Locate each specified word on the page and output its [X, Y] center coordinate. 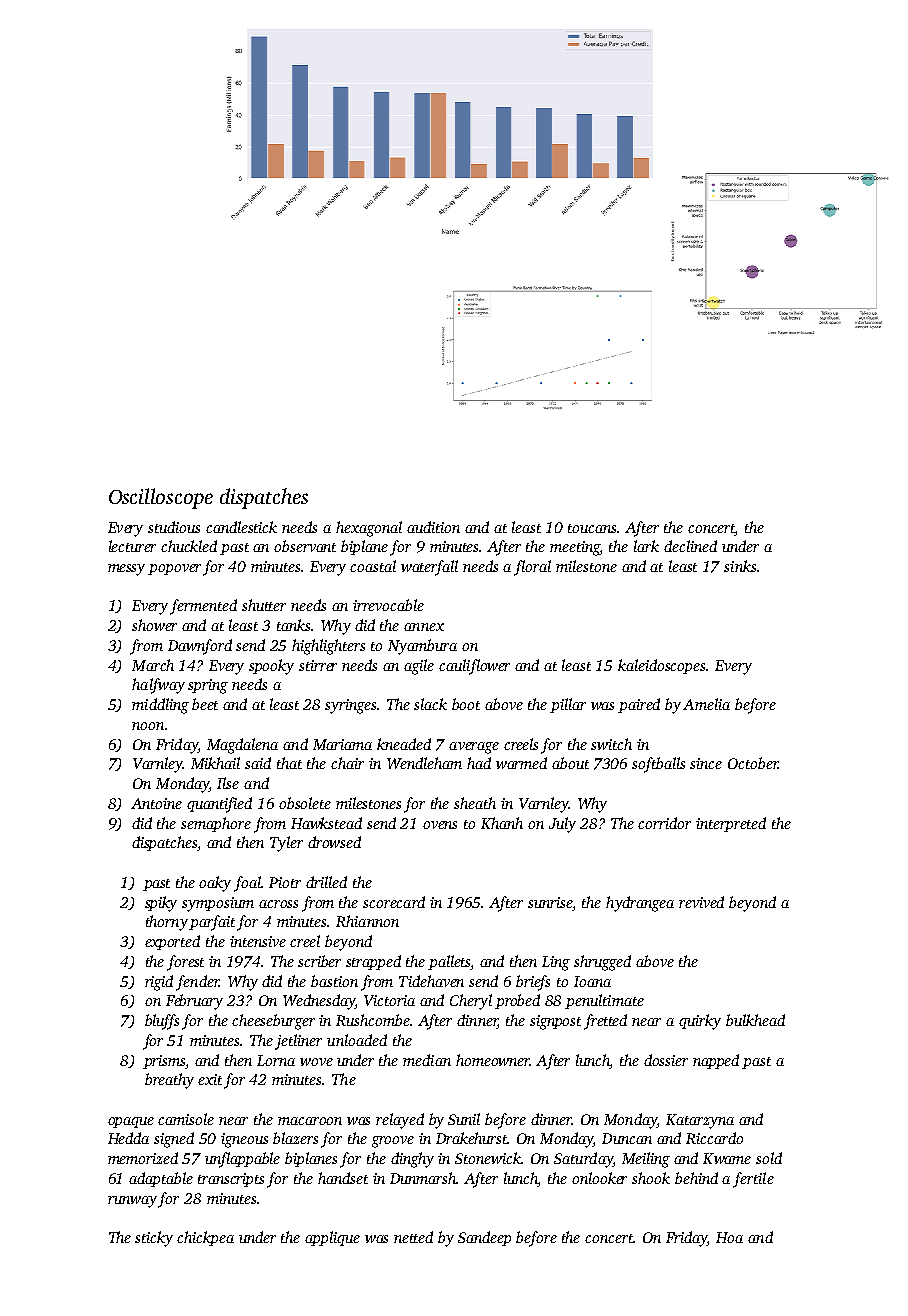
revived [701, 902]
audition [433, 527]
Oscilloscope [161, 498]
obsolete [305, 803]
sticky [154, 1239]
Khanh [502, 823]
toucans [593, 528]
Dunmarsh [423, 1178]
